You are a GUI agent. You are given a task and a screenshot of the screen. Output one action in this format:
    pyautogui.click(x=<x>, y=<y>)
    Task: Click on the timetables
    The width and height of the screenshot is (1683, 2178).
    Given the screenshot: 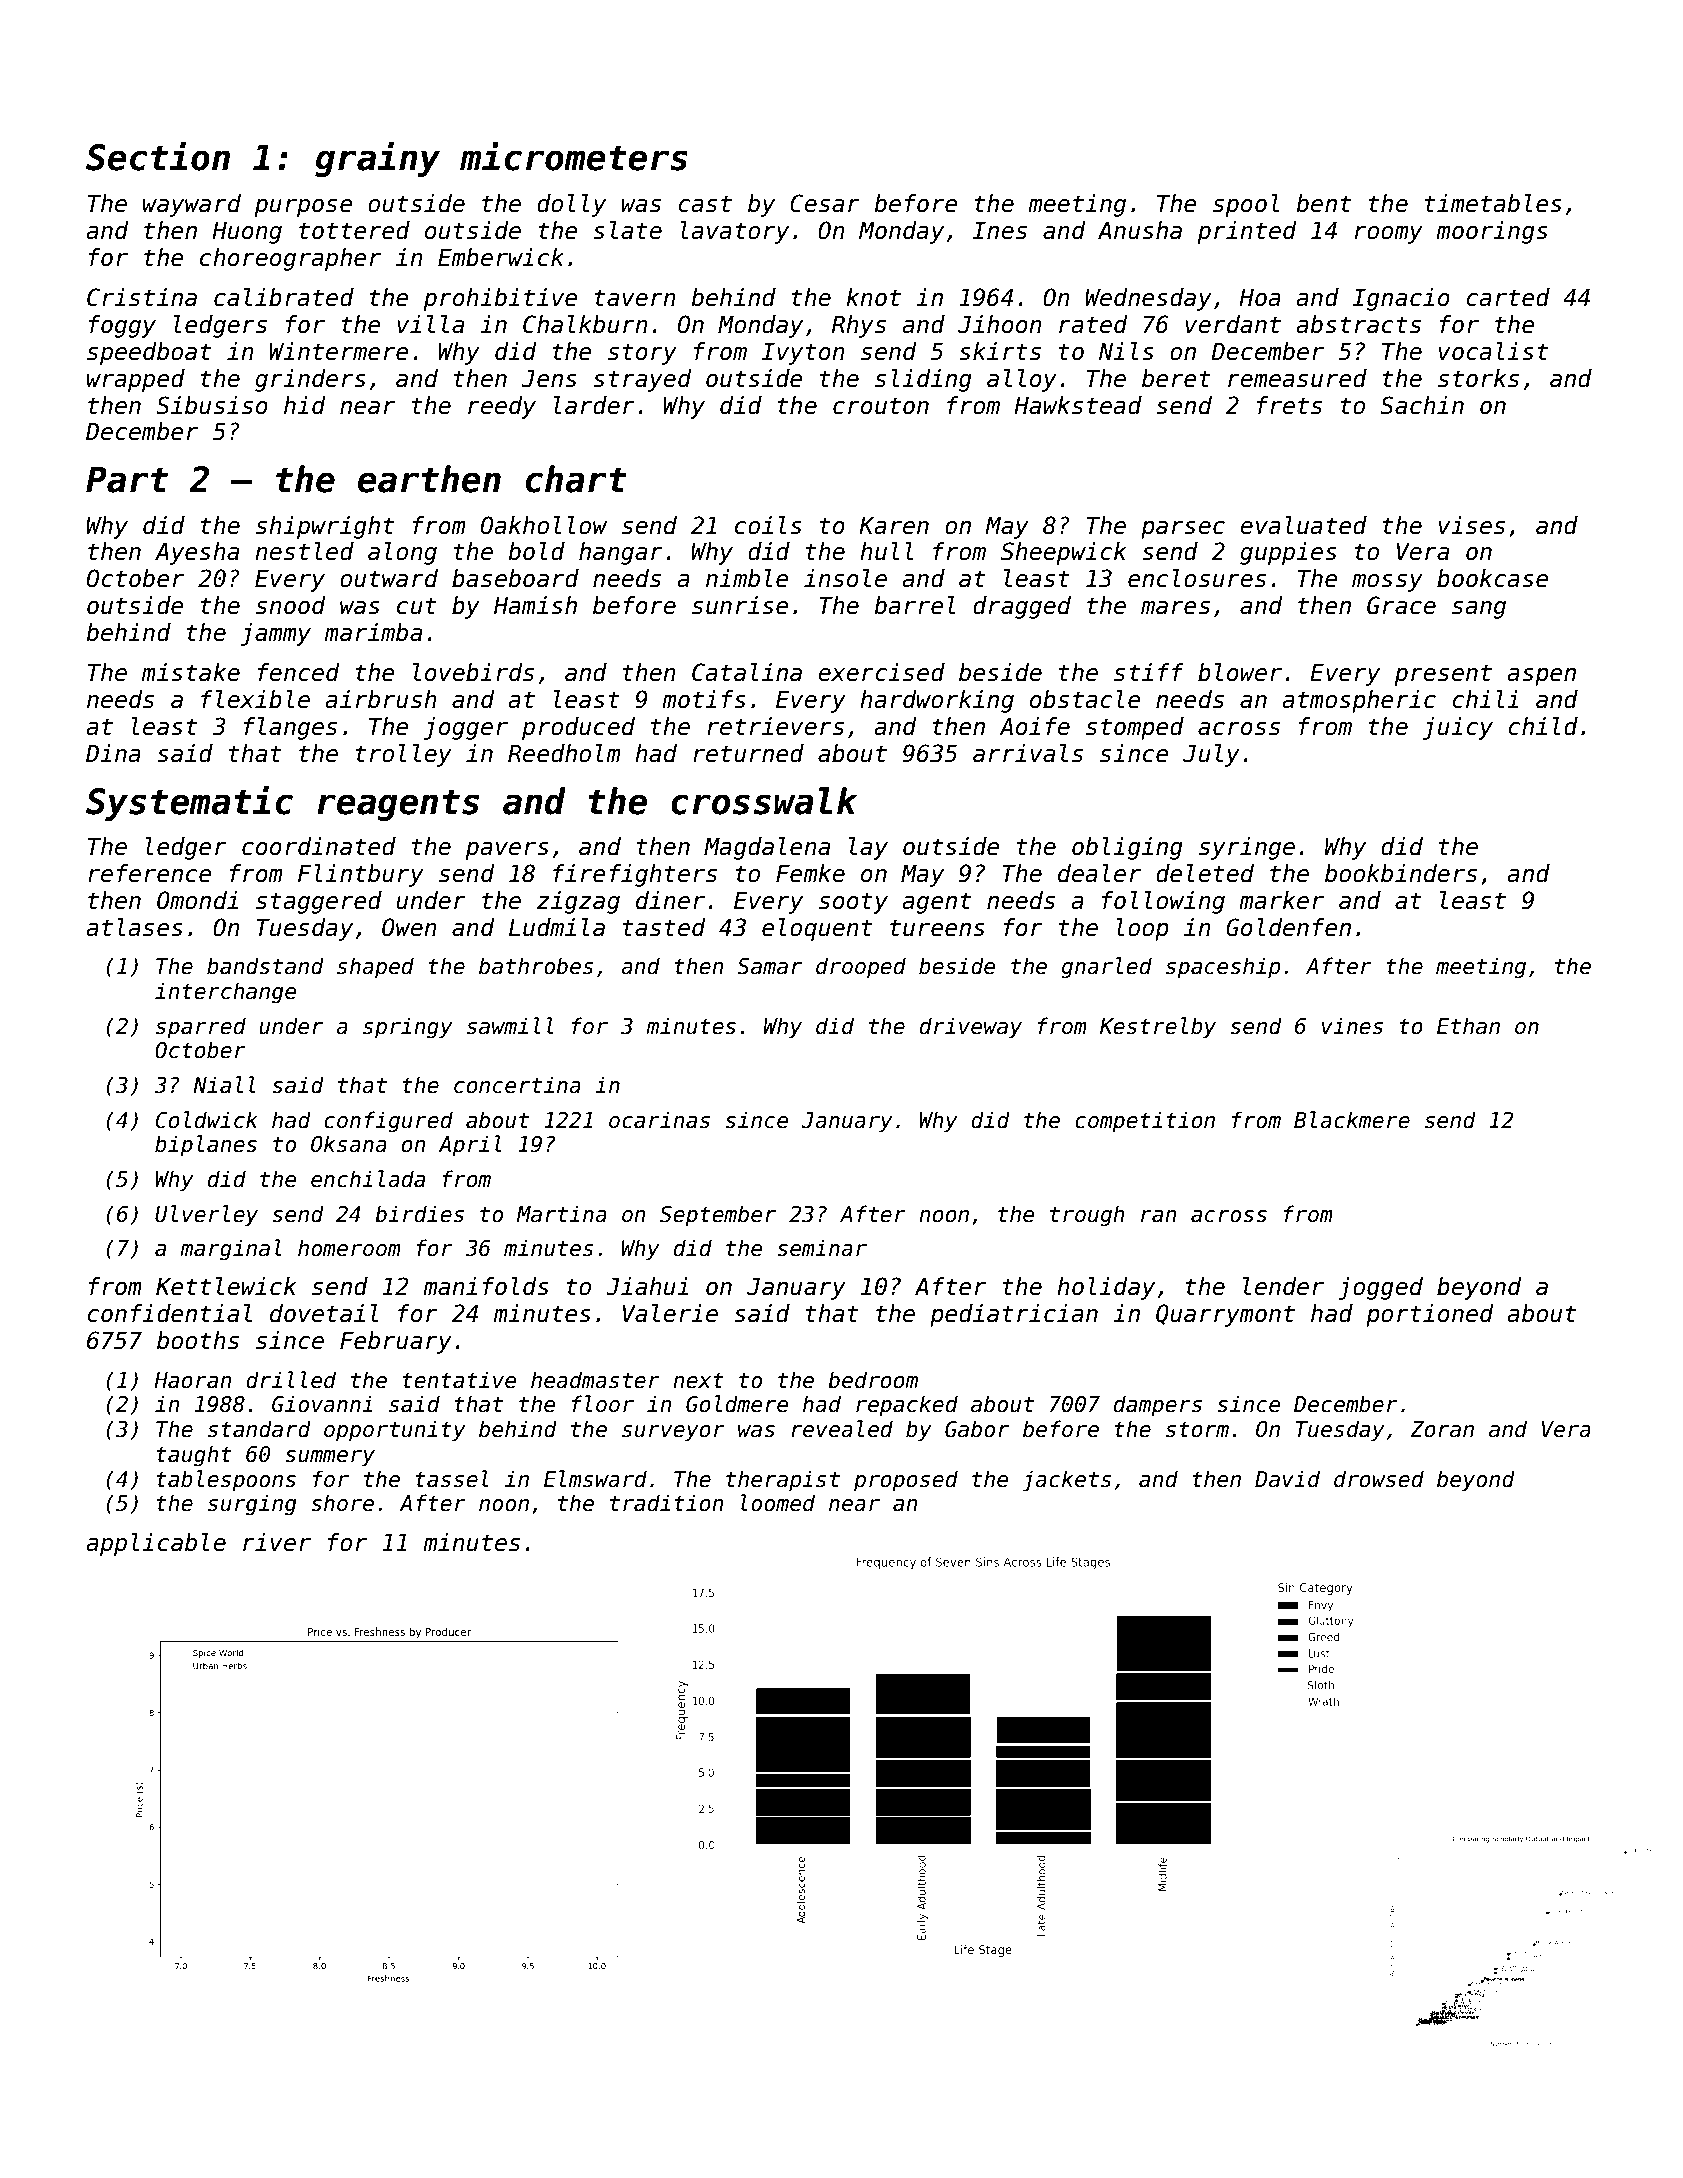 What is the action you would take?
    pyautogui.click(x=1493, y=203)
